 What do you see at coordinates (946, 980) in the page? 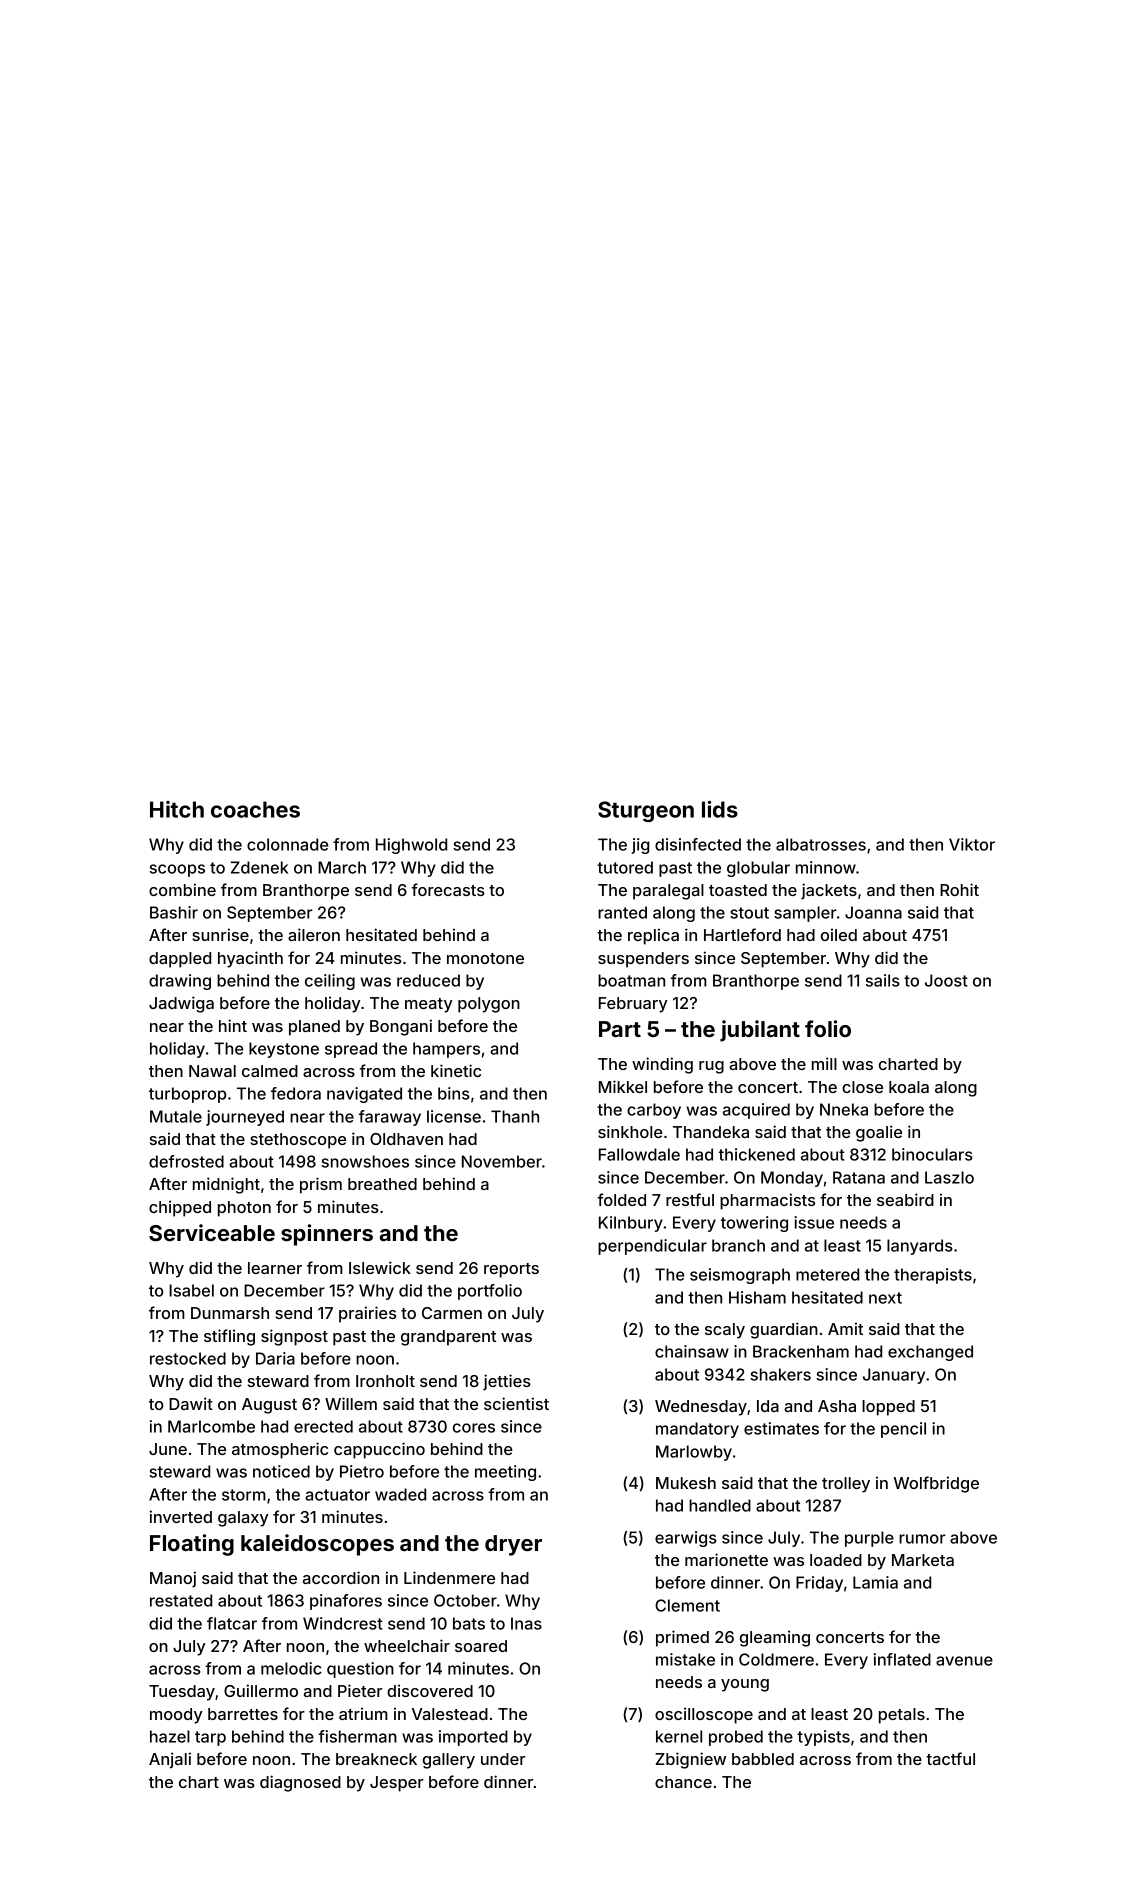
I see `Joost` at bounding box center [946, 980].
